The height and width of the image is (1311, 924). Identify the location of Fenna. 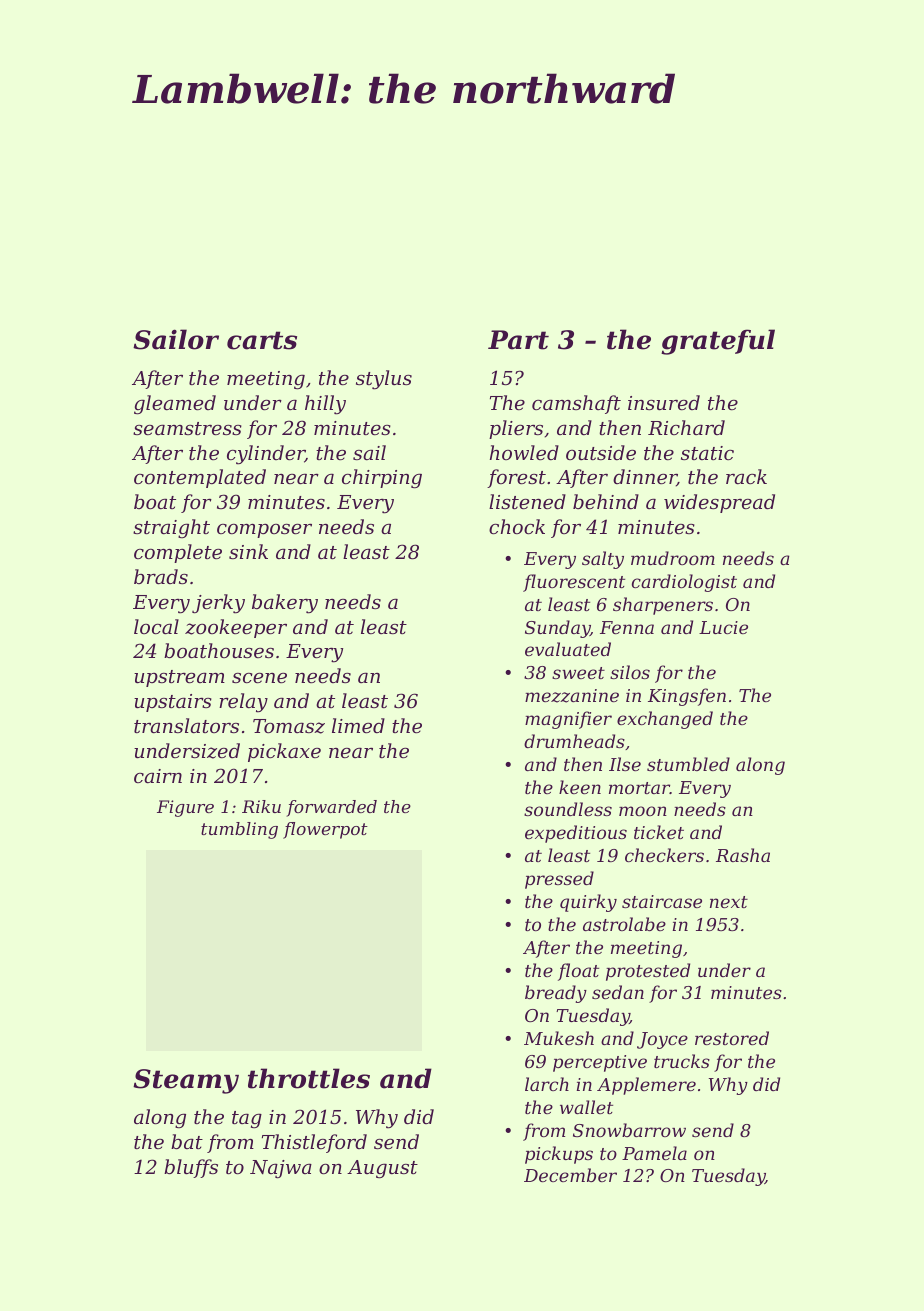
(627, 627).
